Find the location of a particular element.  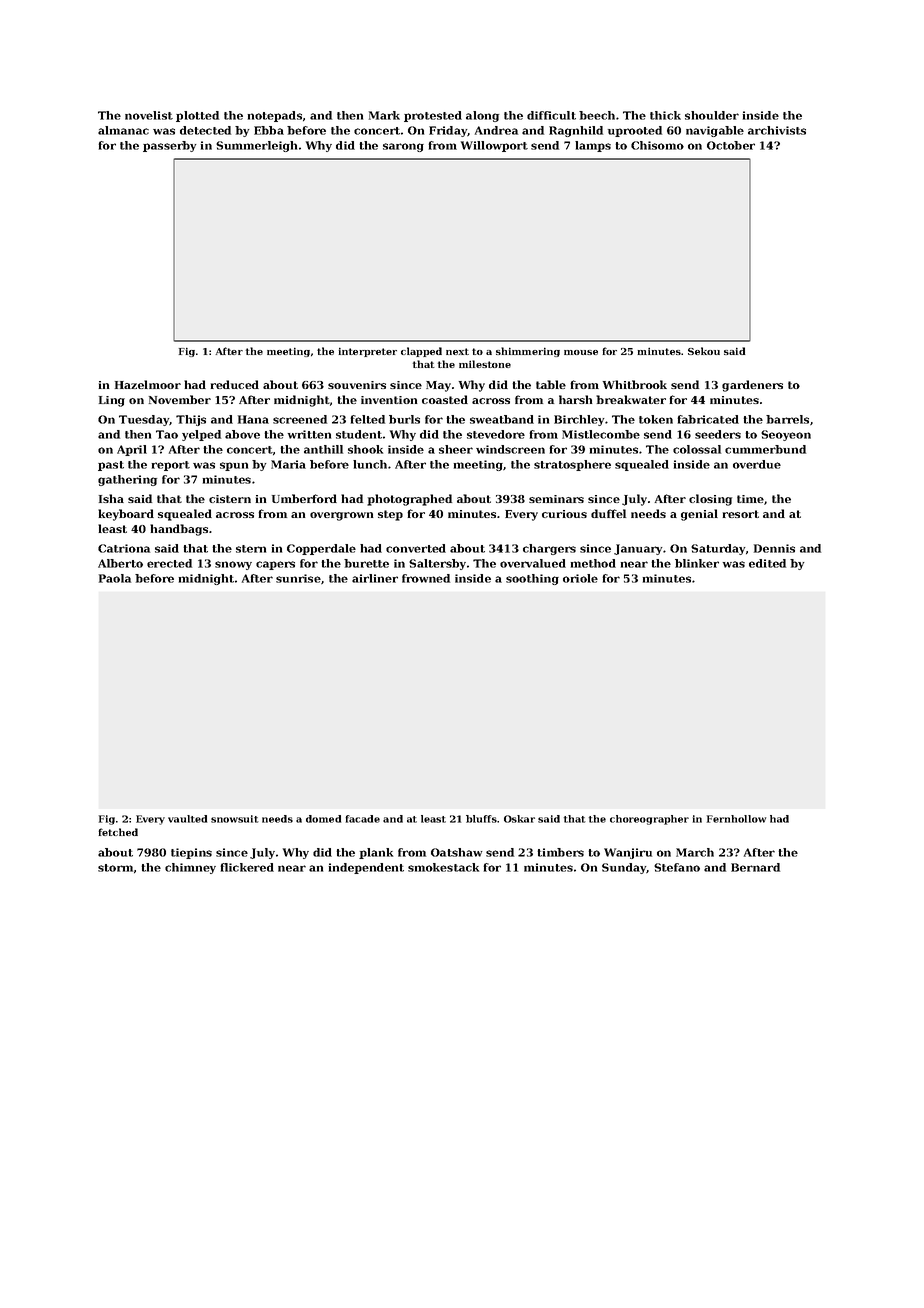

smokestack is located at coordinates (443, 867).
